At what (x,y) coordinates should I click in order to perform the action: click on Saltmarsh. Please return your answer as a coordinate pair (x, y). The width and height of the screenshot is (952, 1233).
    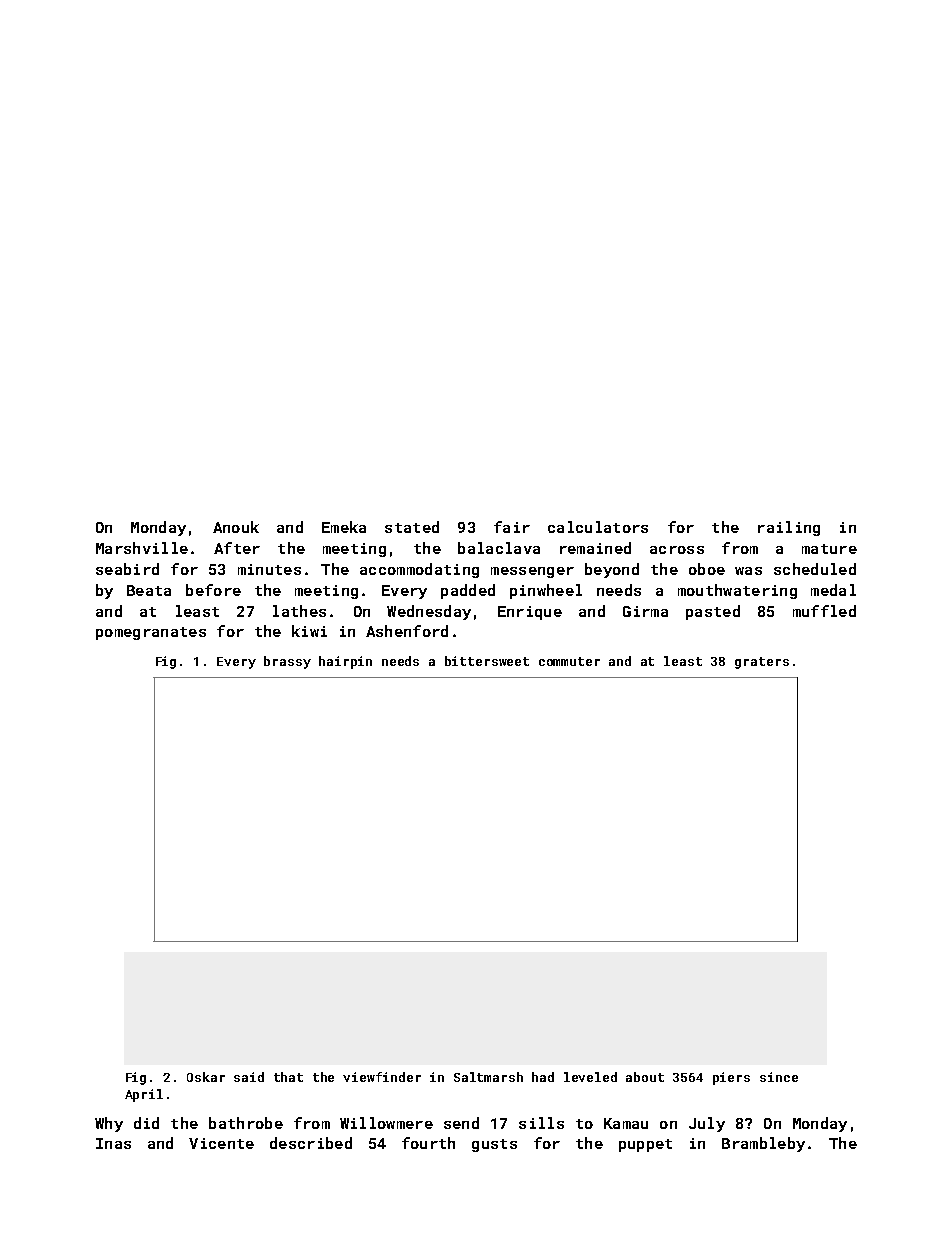
    Looking at the image, I should click on (488, 1077).
